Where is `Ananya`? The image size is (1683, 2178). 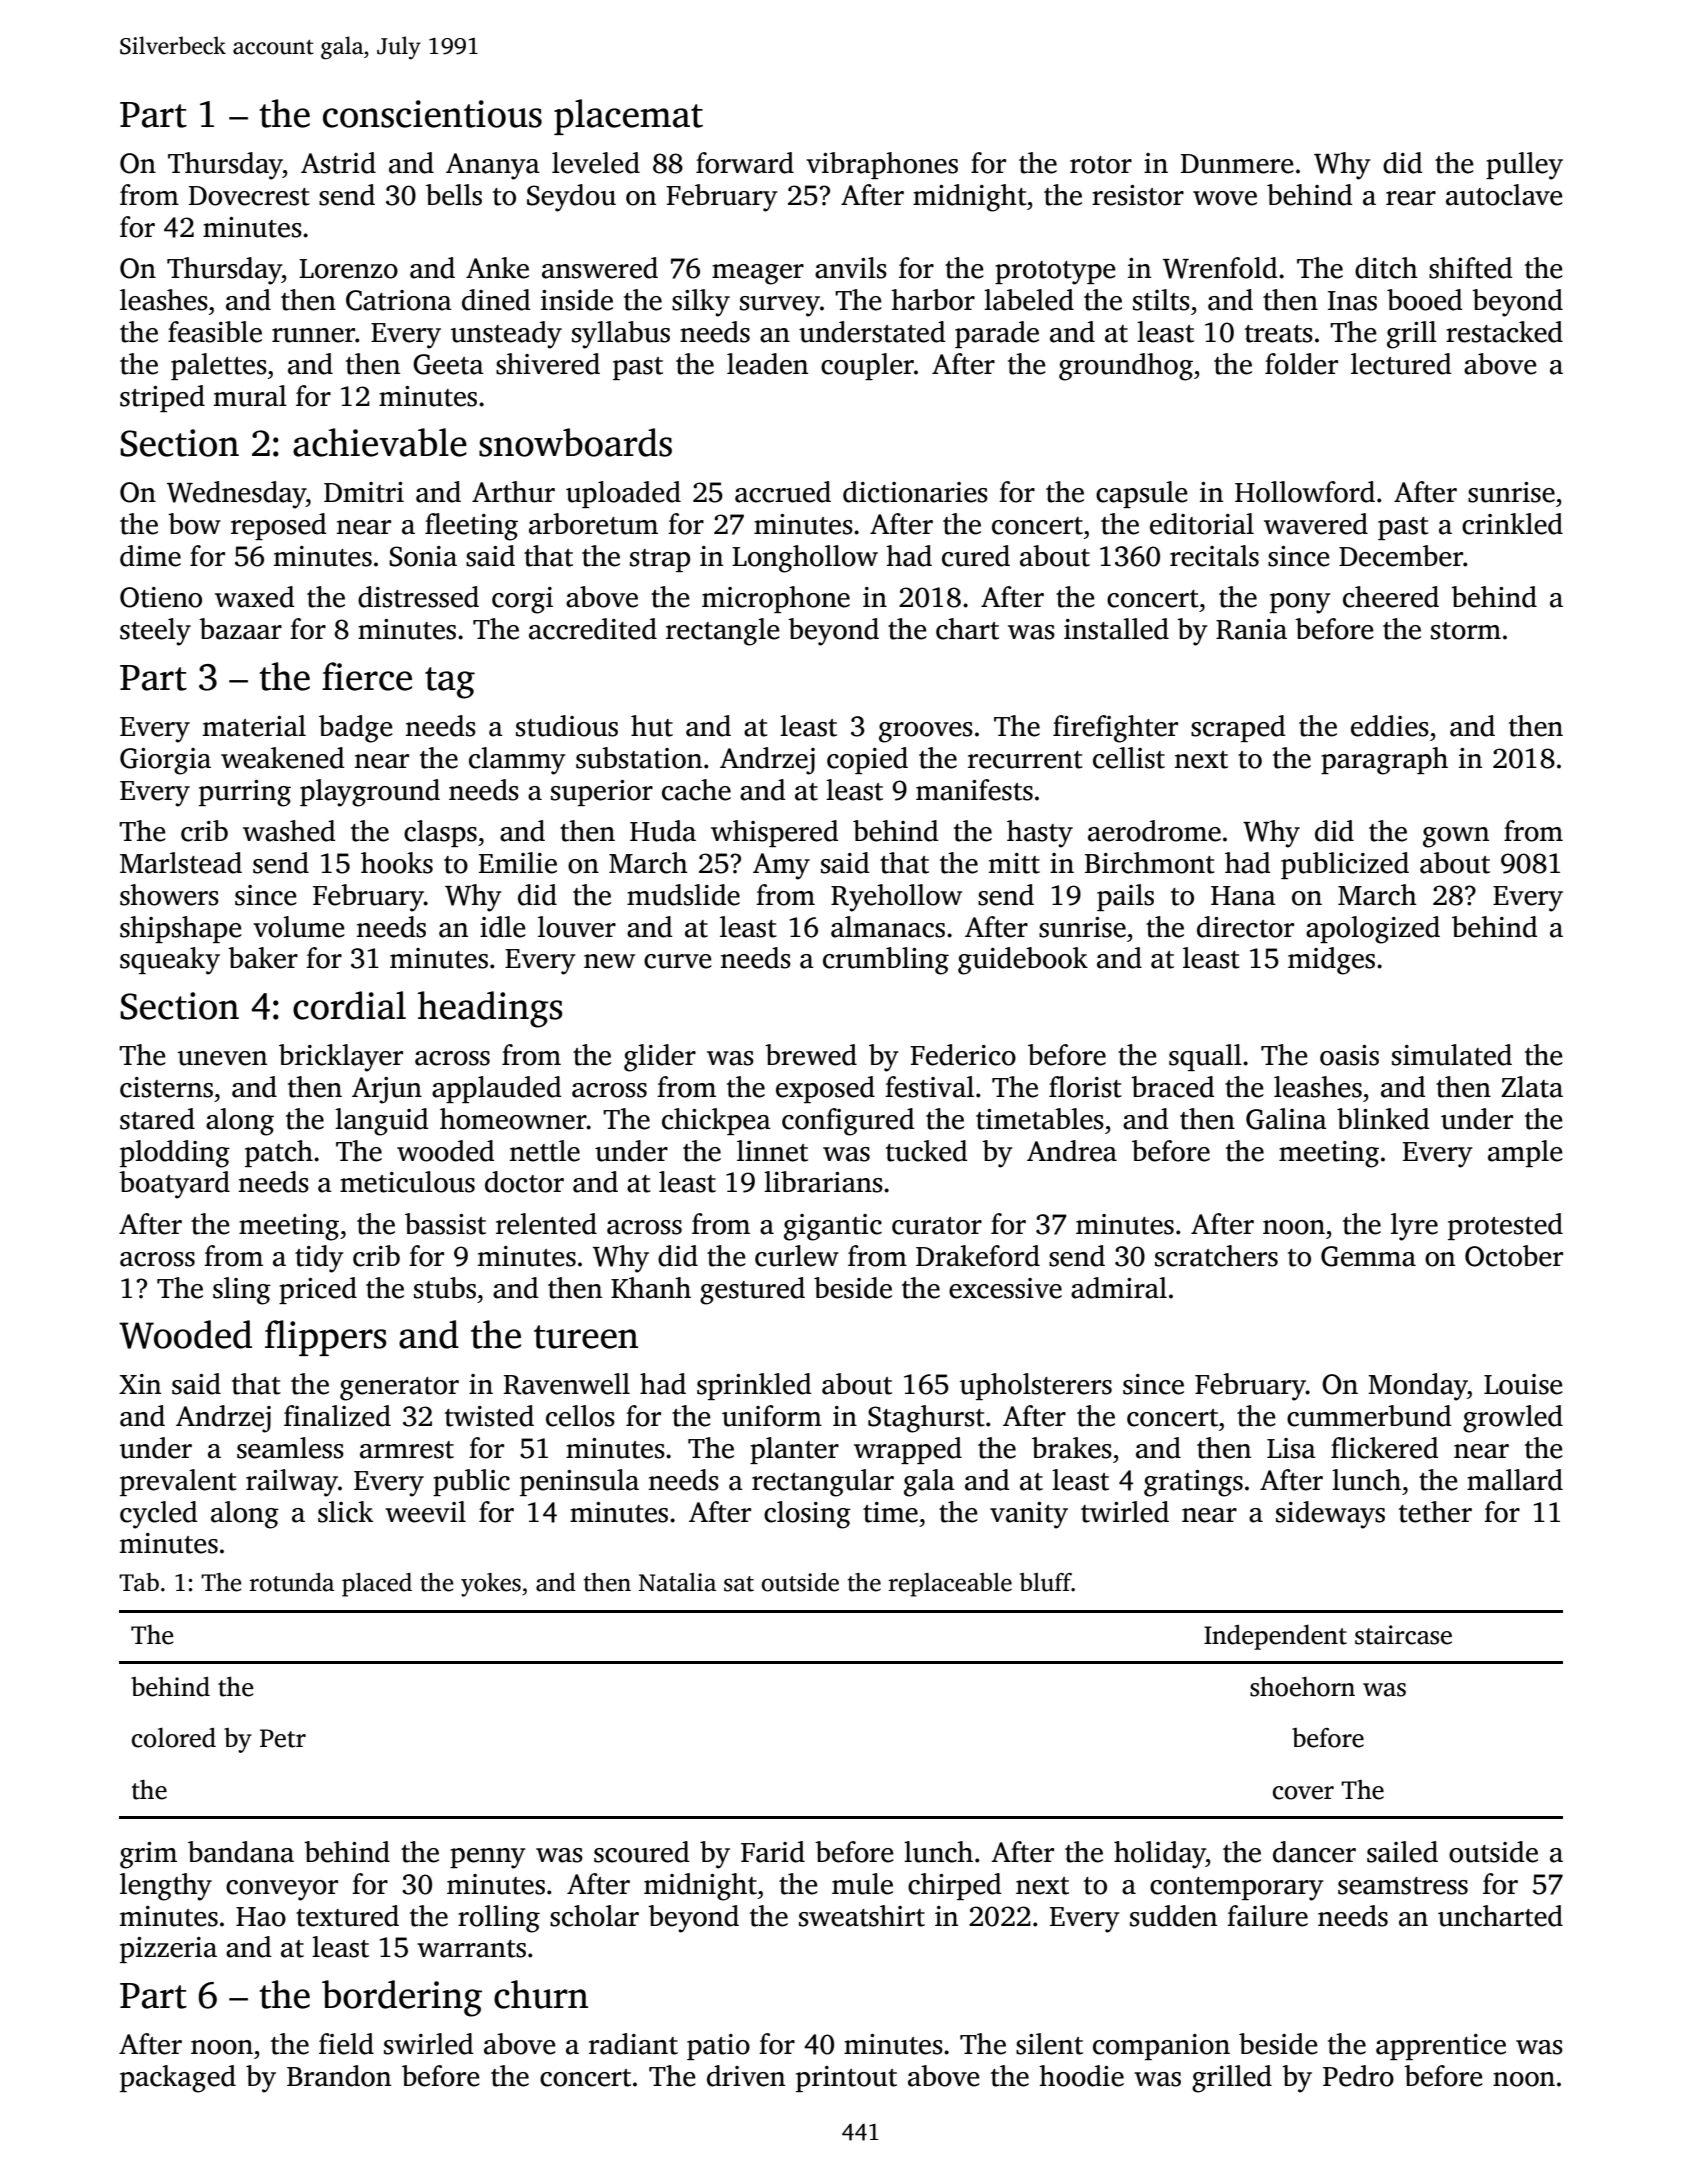
Ananya is located at coordinates (493, 166).
